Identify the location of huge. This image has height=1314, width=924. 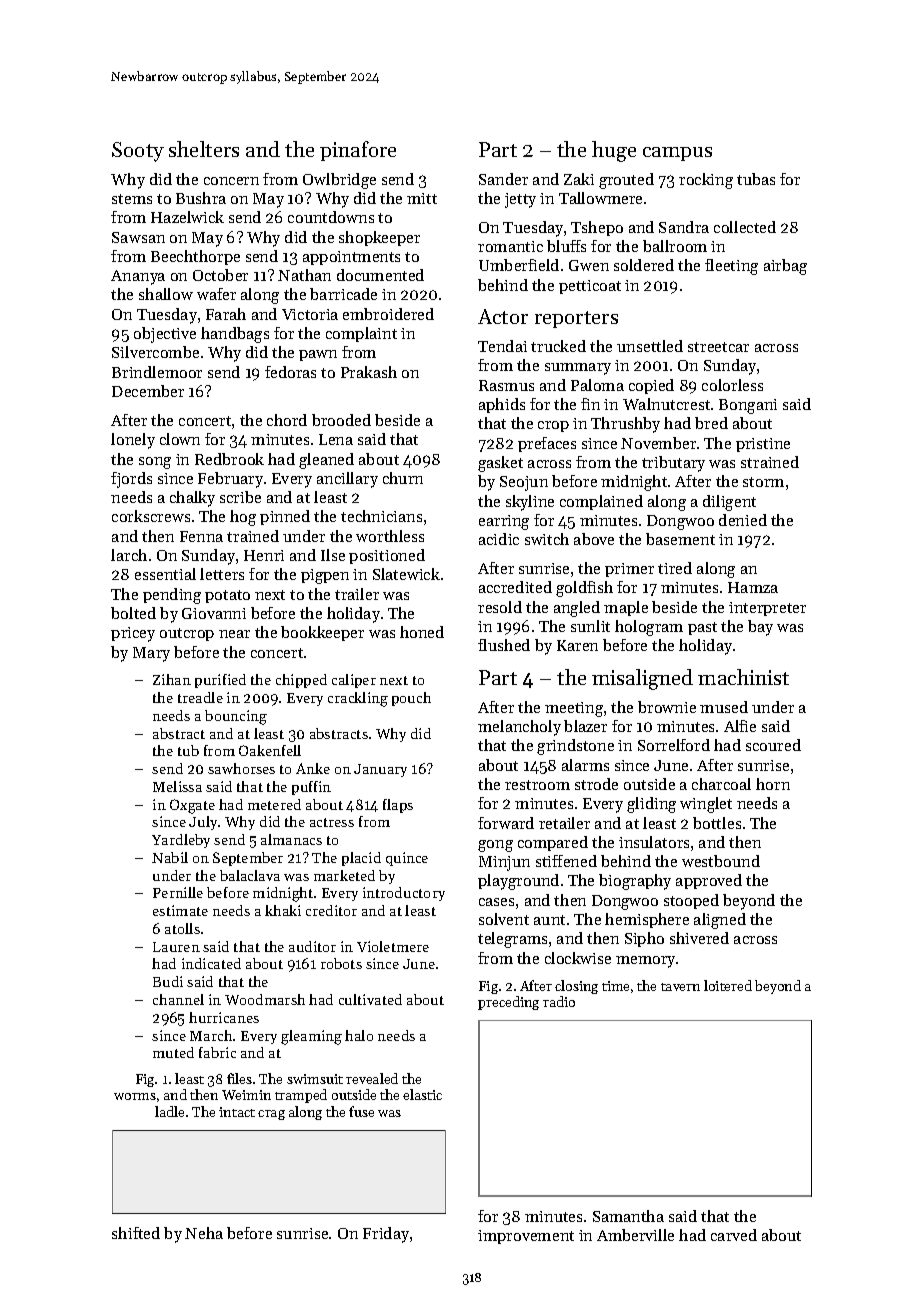
(614, 151).
